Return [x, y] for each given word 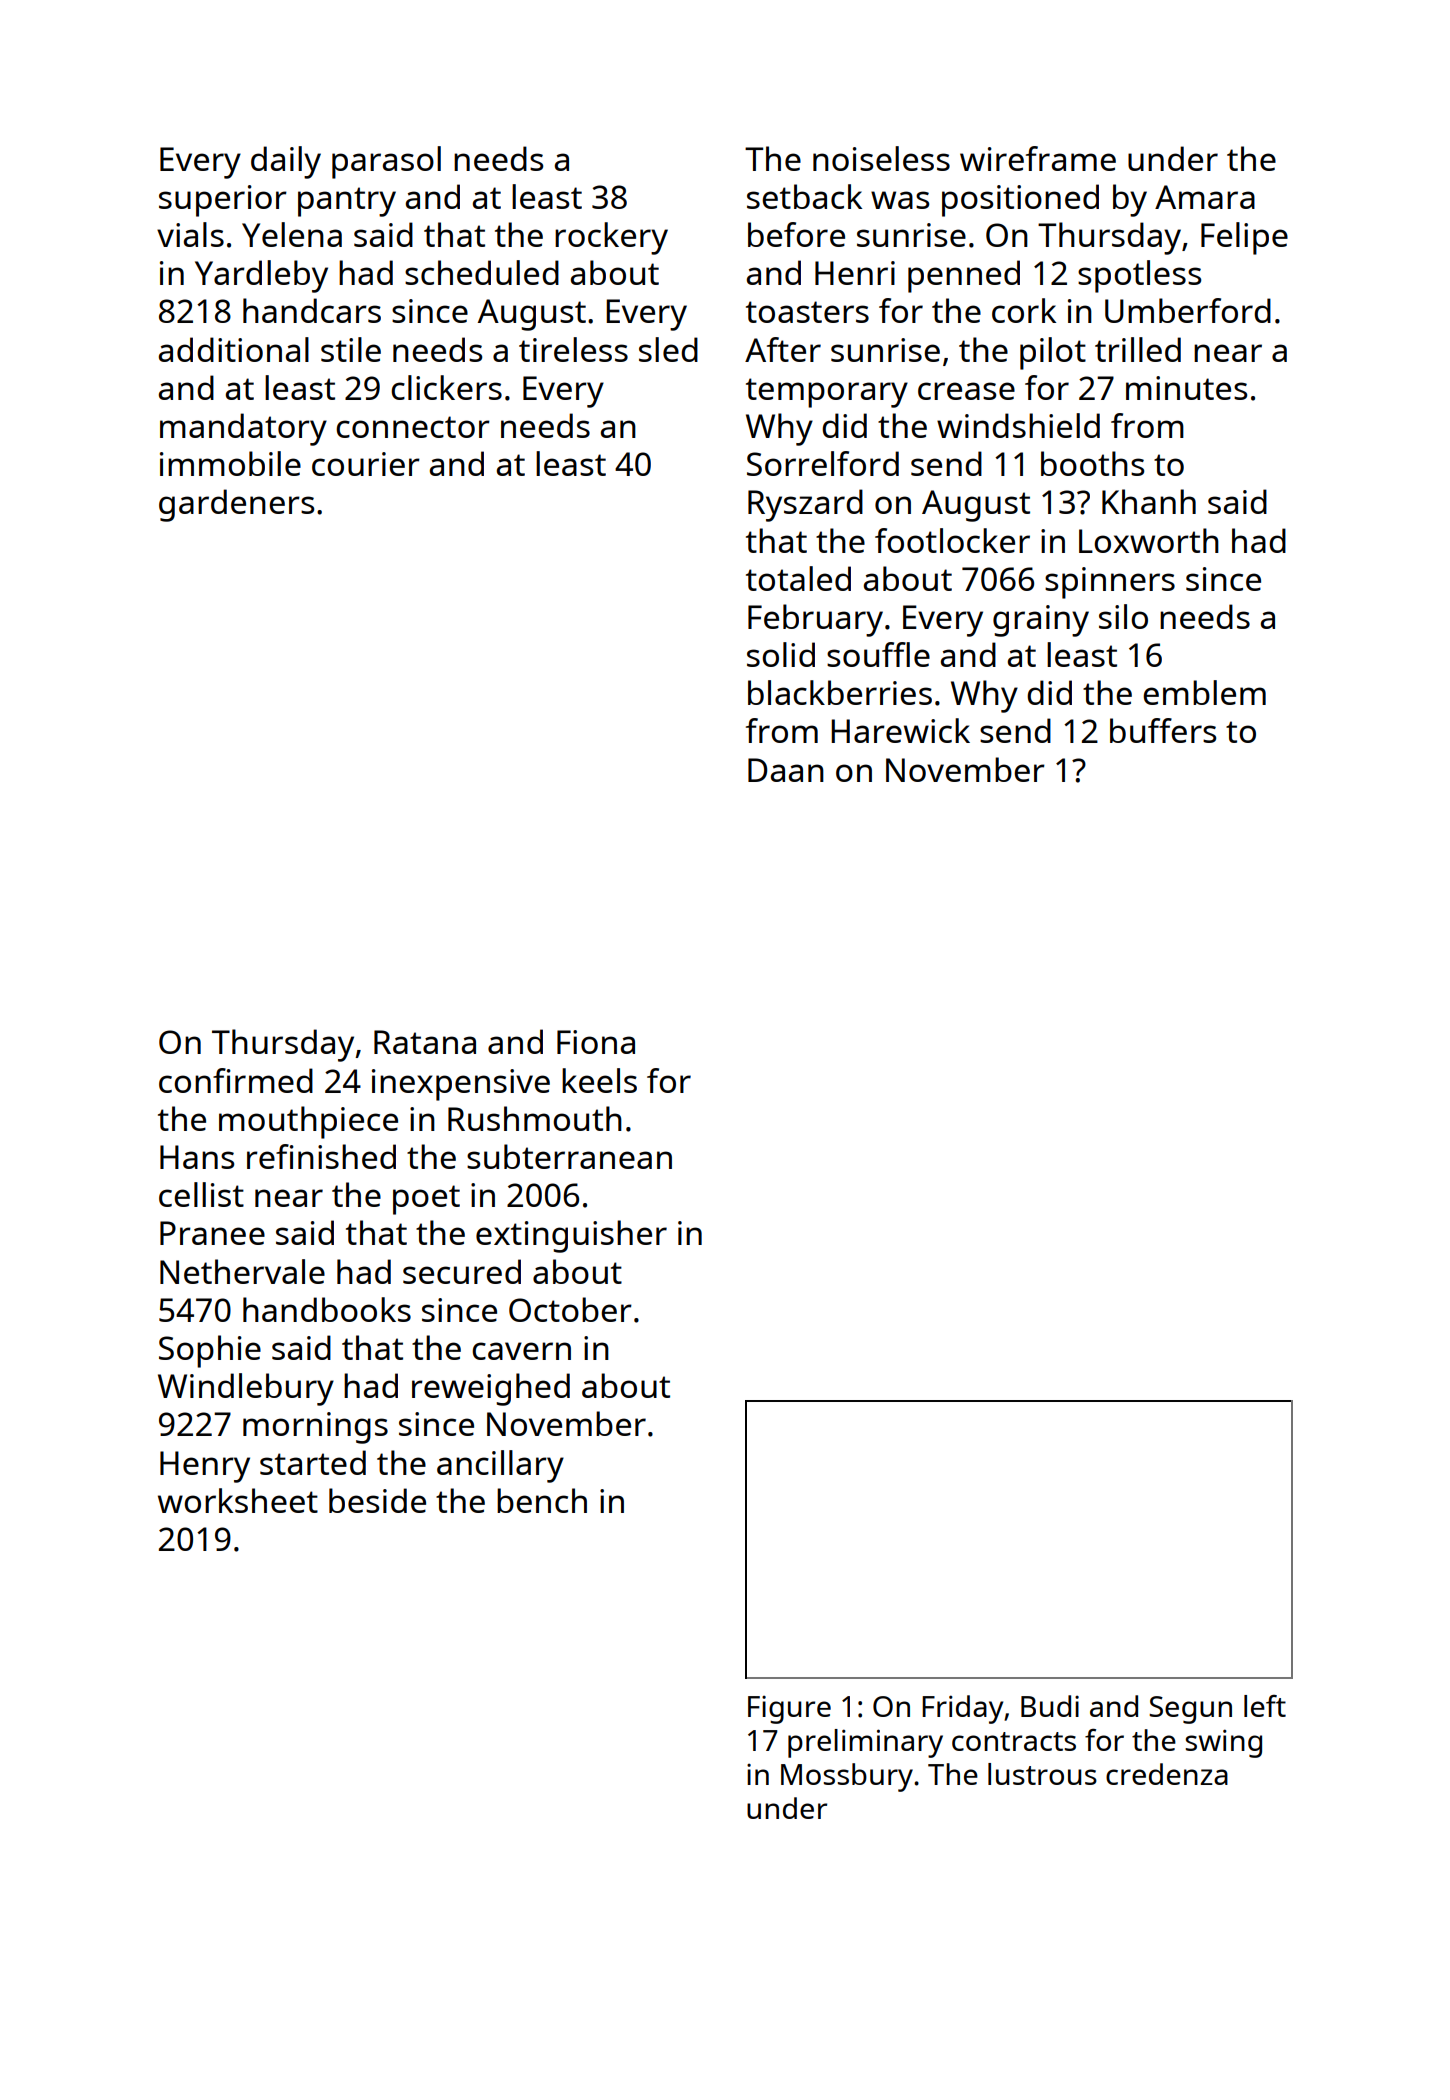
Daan [786, 770]
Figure [789, 1709]
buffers [1163, 730]
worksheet [238, 1500]
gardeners [236, 505]
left [1265, 1706]
